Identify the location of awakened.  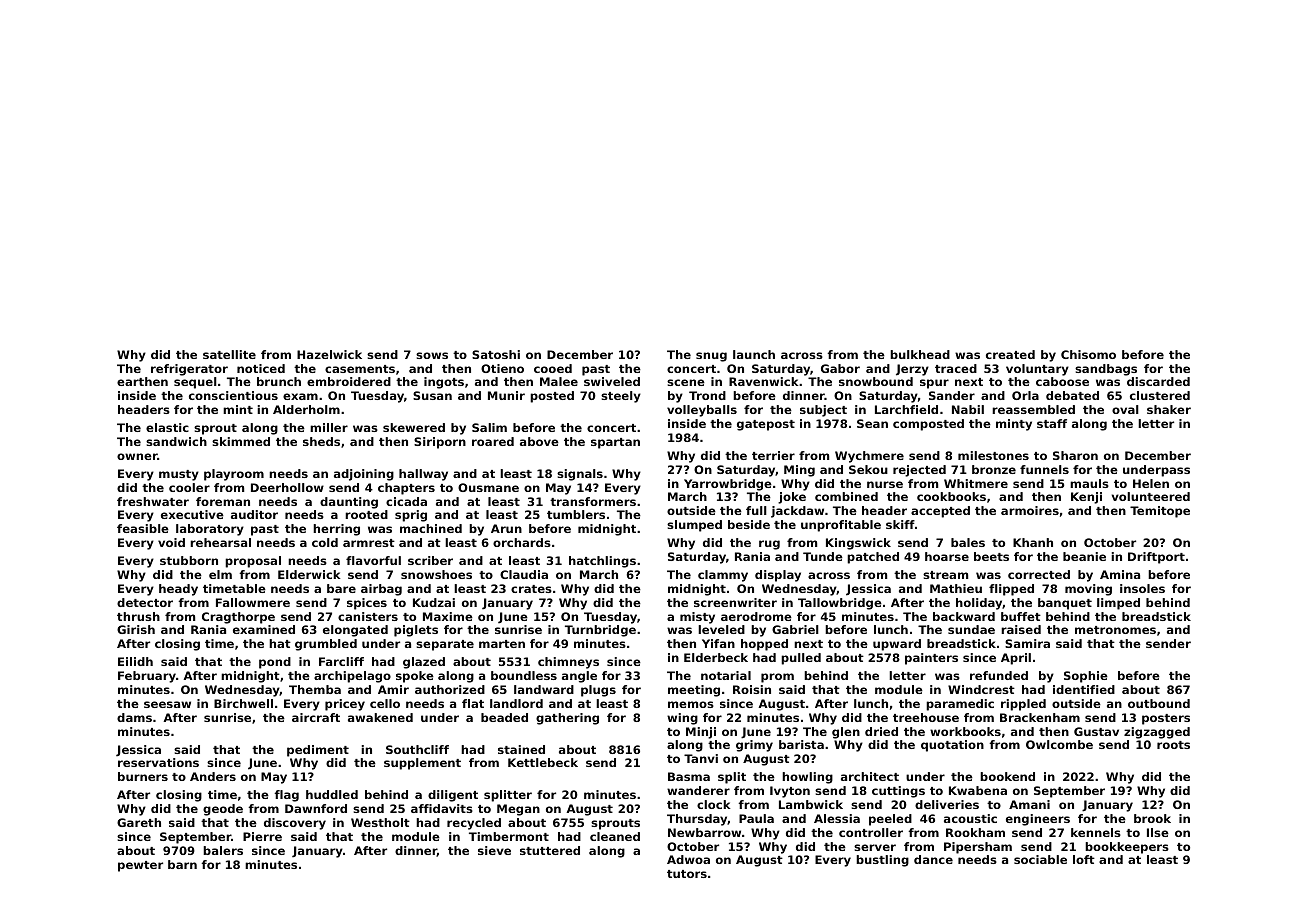
(380, 717).
